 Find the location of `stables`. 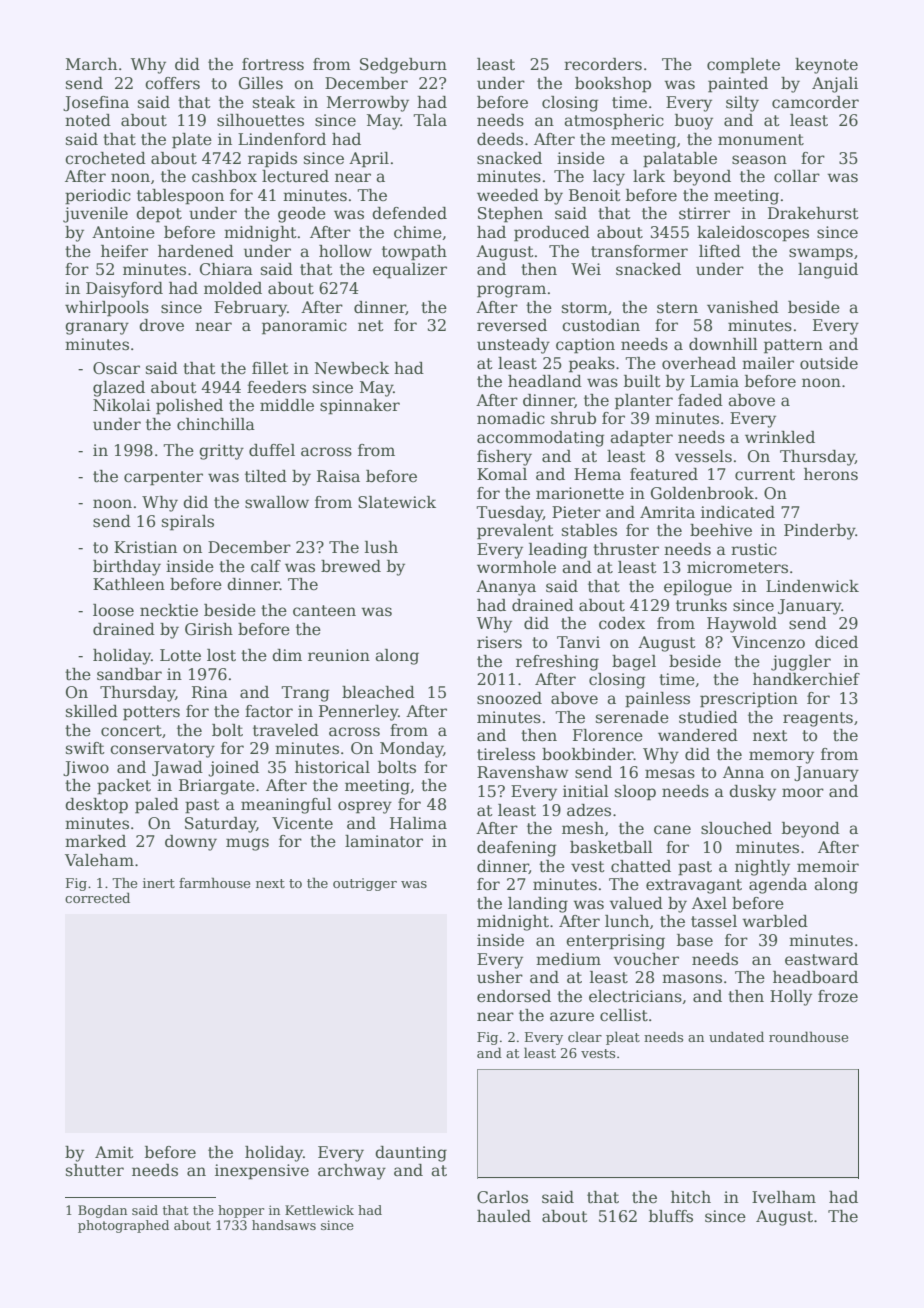

stables is located at coordinates (589, 530).
